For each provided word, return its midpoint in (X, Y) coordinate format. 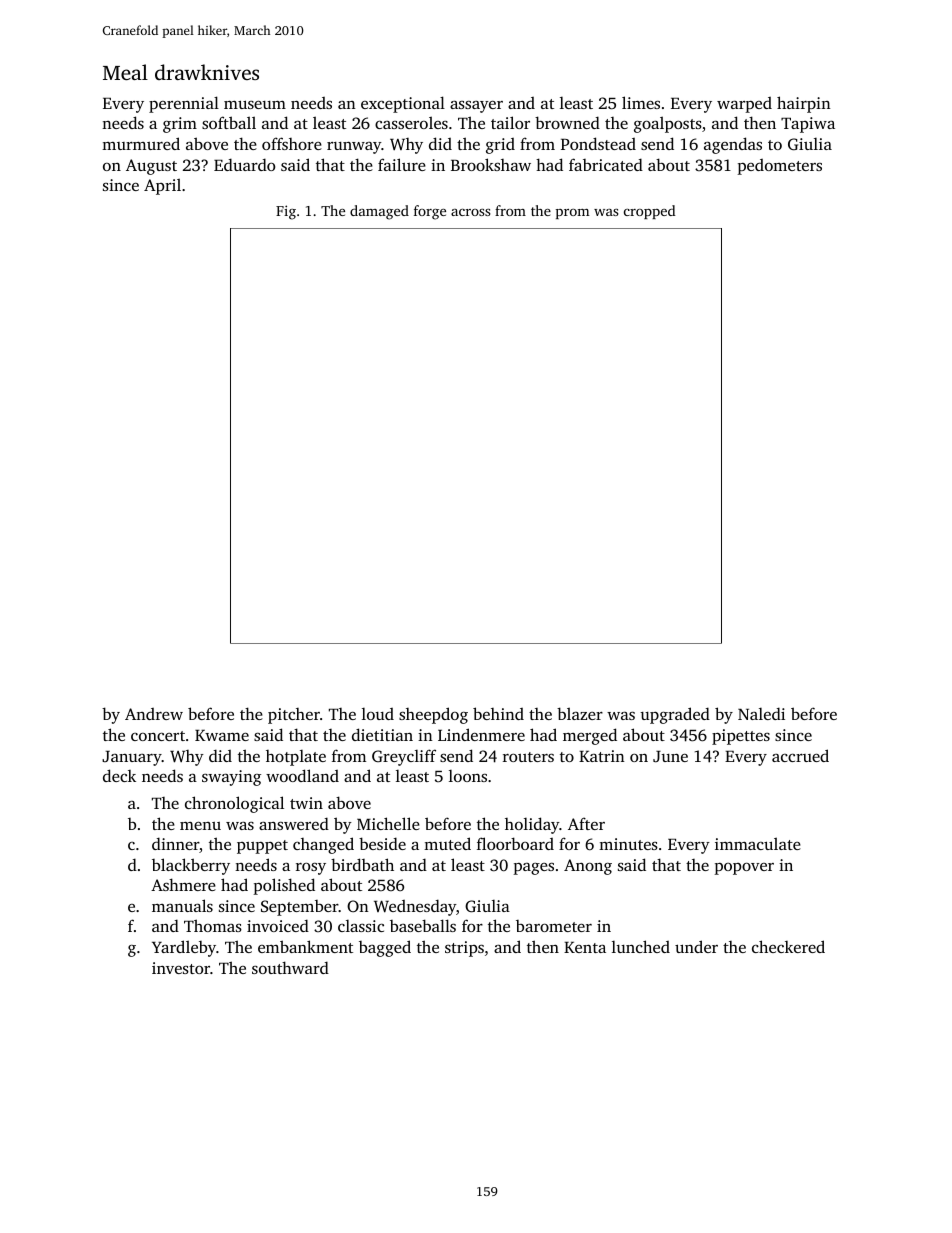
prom (573, 214)
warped (744, 105)
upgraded (675, 715)
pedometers (779, 167)
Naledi (761, 713)
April (162, 186)
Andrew (154, 714)
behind (498, 713)
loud (378, 714)
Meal (125, 72)
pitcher (294, 716)
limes (641, 102)
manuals (182, 905)
